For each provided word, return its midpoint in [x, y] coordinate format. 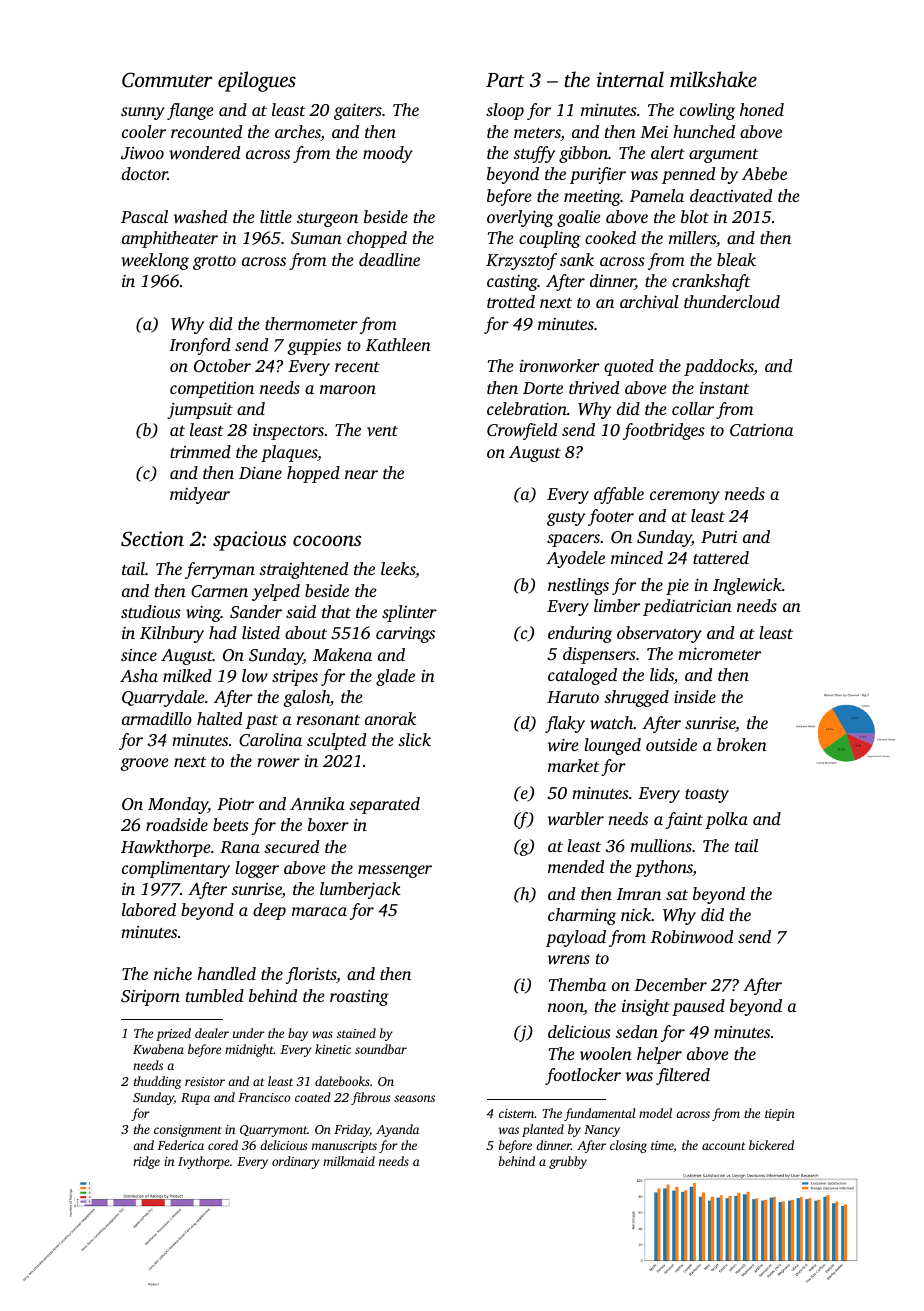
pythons [664, 868]
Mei [654, 132]
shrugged [636, 698]
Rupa [195, 1099]
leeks [398, 568]
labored [149, 909]
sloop [505, 111]
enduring [580, 634]
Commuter [167, 80]
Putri [719, 537]
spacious [249, 541]
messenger [395, 871]
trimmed [200, 451]
